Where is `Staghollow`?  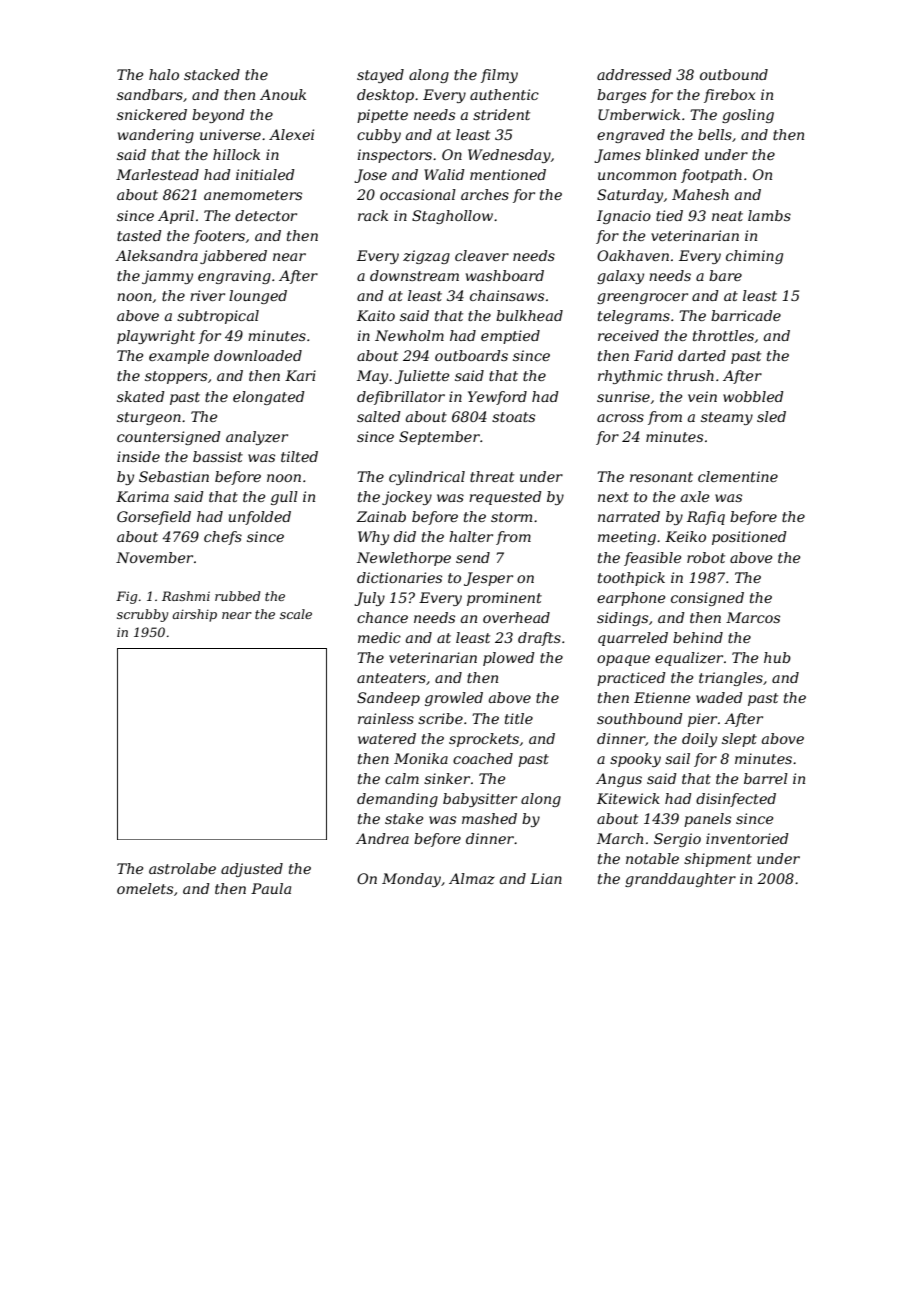
Staghollow is located at coordinates (452, 217).
